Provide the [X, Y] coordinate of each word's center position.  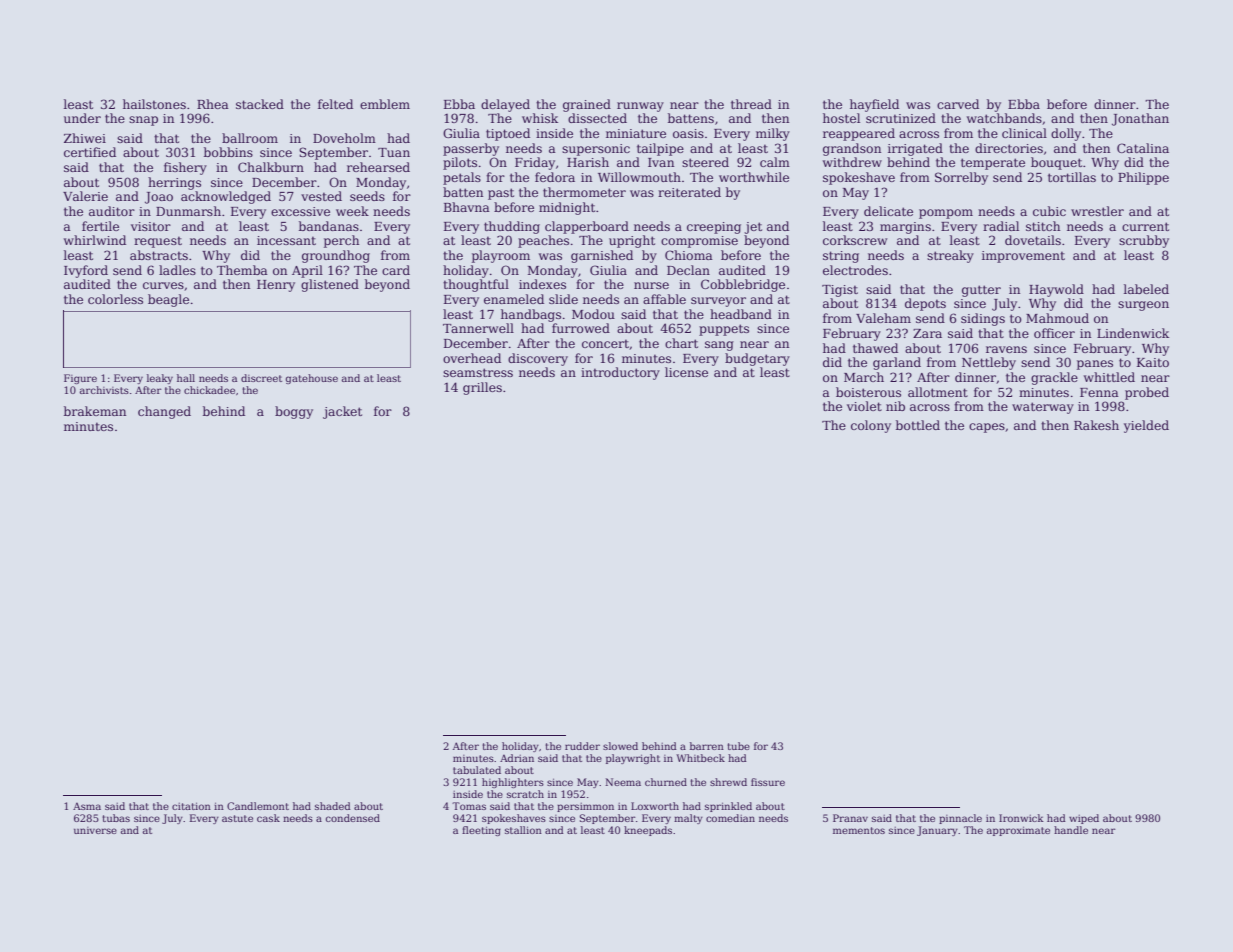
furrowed [581, 328]
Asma [87, 806]
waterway [1043, 408]
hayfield [874, 105]
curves [163, 285]
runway [640, 107]
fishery [185, 168]
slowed [620, 746]
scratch [525, 794]
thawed [875, 348]
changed [164, 412]
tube [738, 746]
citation [191, 806]
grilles [482, 388]
